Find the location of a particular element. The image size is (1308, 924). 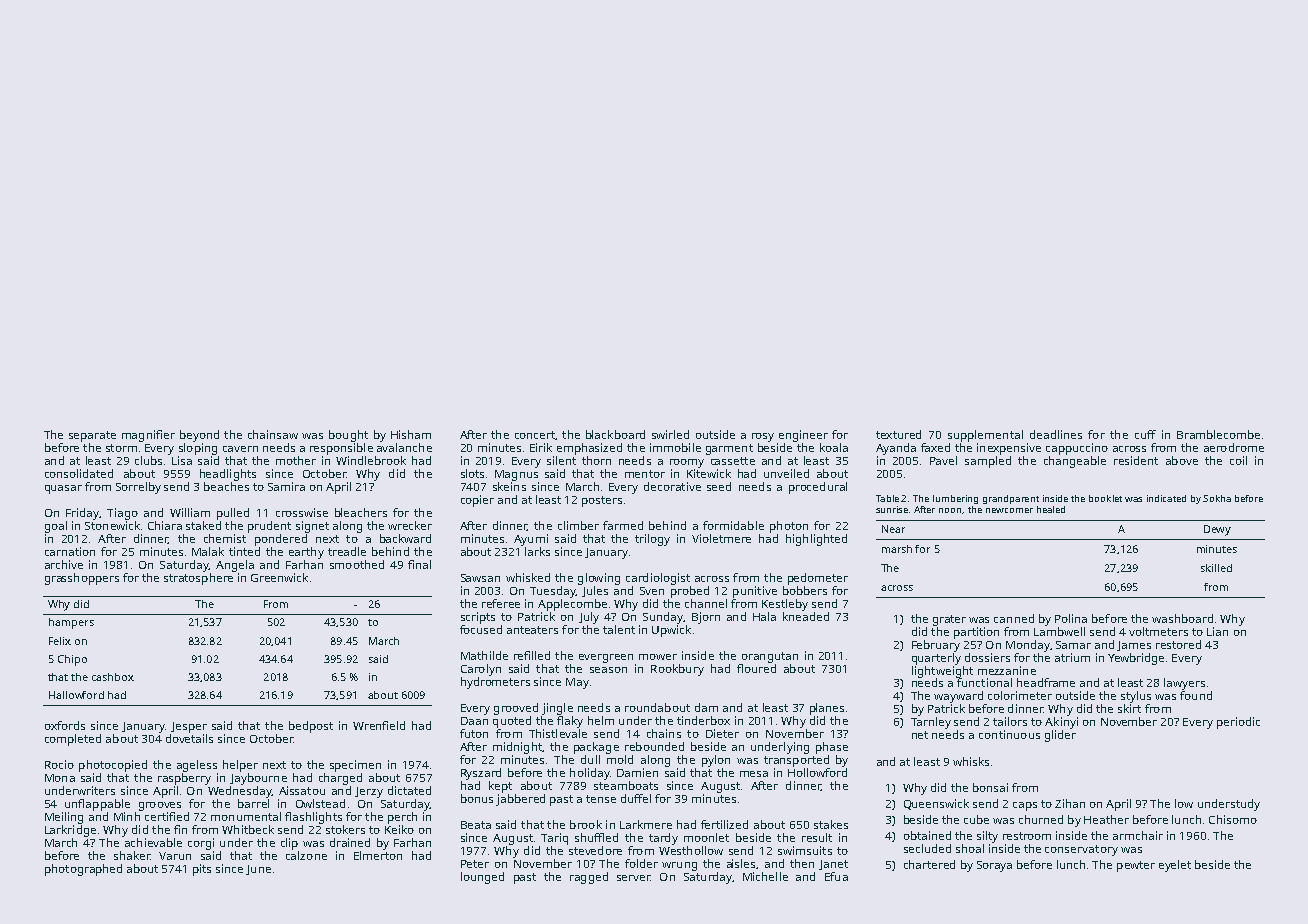

Elmerton is located at coordinates (378, 855).
